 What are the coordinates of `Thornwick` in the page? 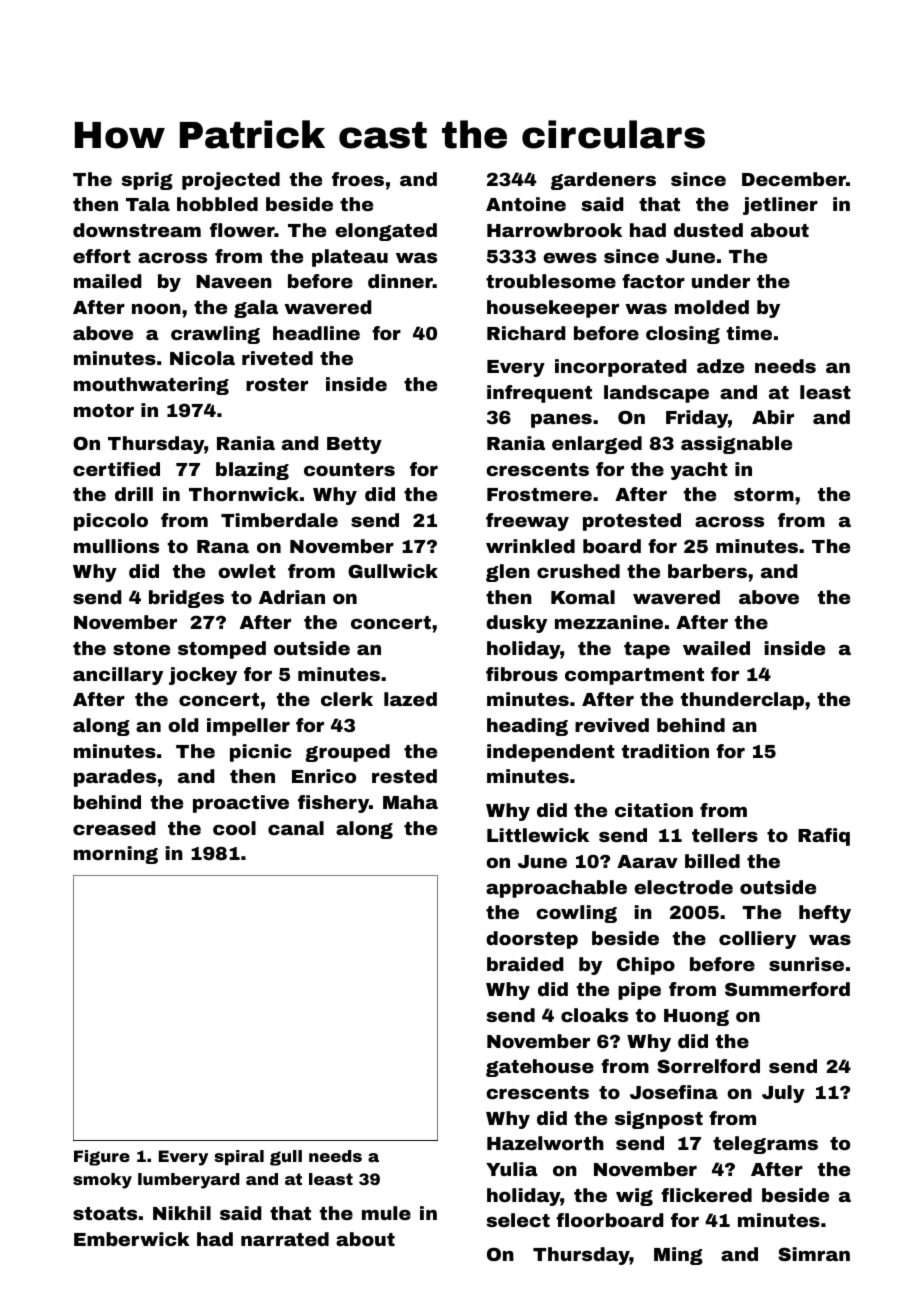 It's located at (244, 494).
